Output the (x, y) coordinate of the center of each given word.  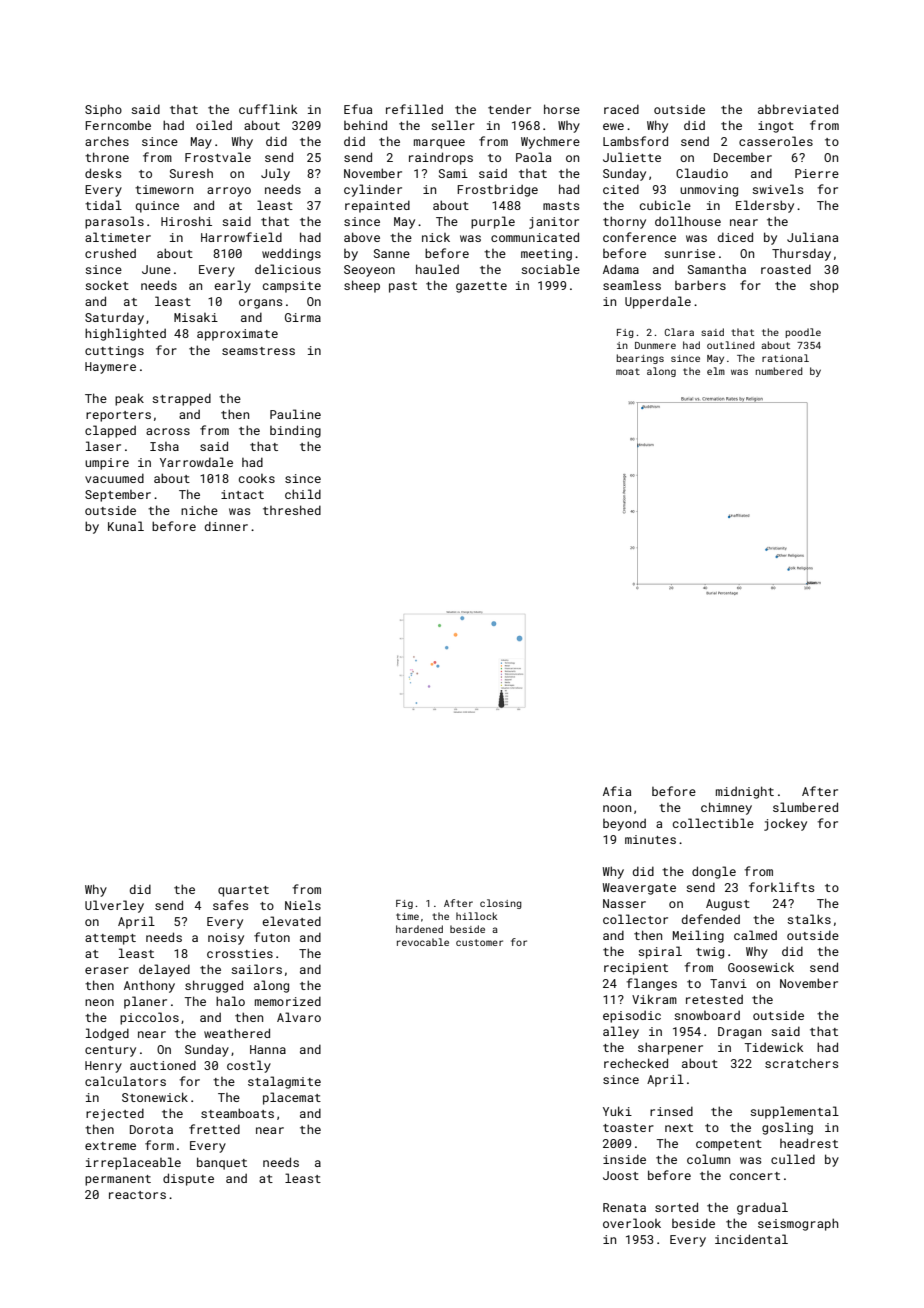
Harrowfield (241, 237)
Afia (617, 791)
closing (501, 904)
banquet (222, 1163)
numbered (779, 371)
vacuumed (114, 478)
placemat (292, 1098)
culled (793, 1159)
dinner (226, 526)
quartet (243, 891)
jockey (785, 825)
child (303, 494)
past (403, 287)
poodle (803, 333)
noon (617, 808)
